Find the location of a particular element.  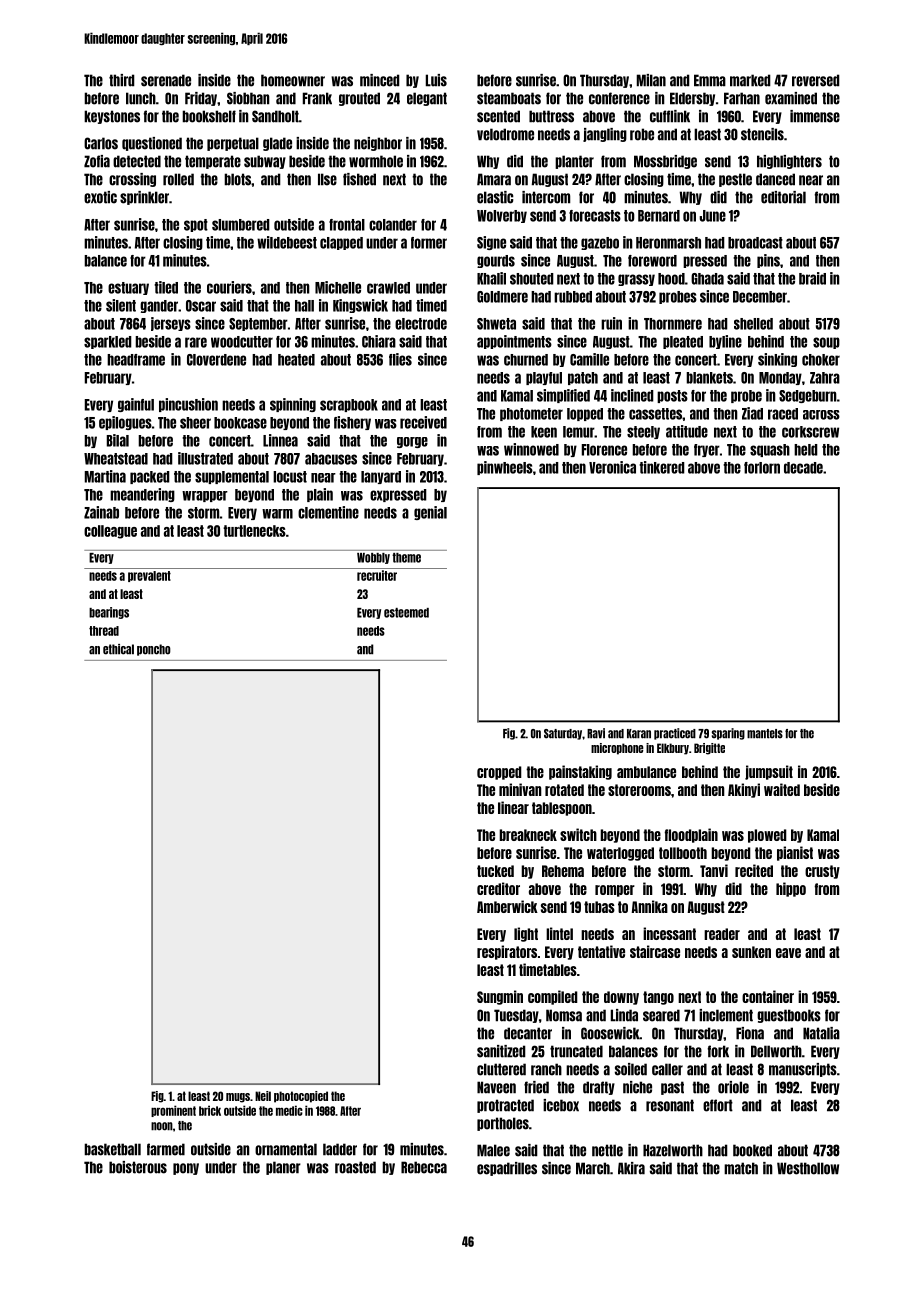

Sungmin is located at coordinates (500, 997).
